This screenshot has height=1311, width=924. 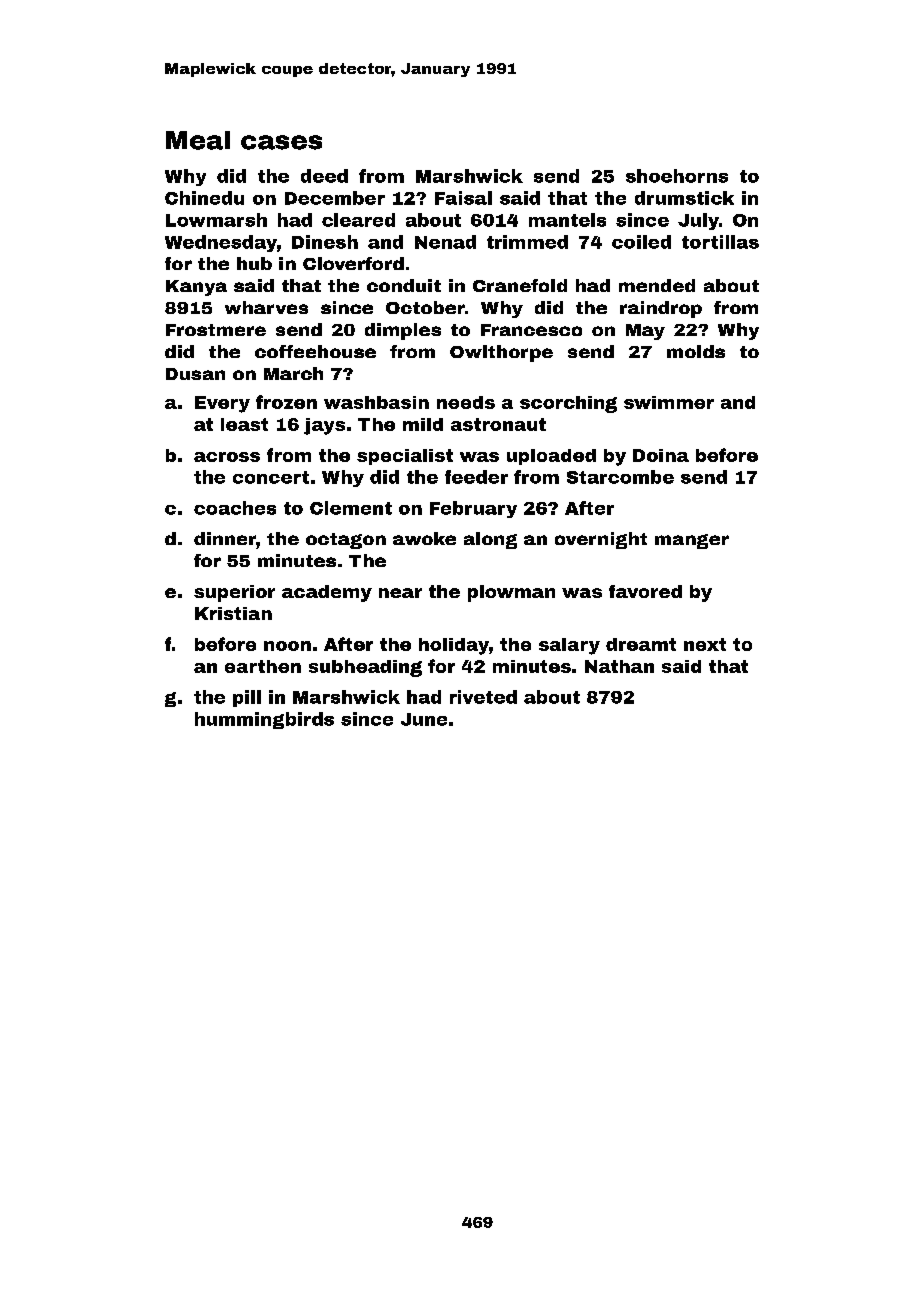 I want to click on mended, so click(x=657, y=285).
